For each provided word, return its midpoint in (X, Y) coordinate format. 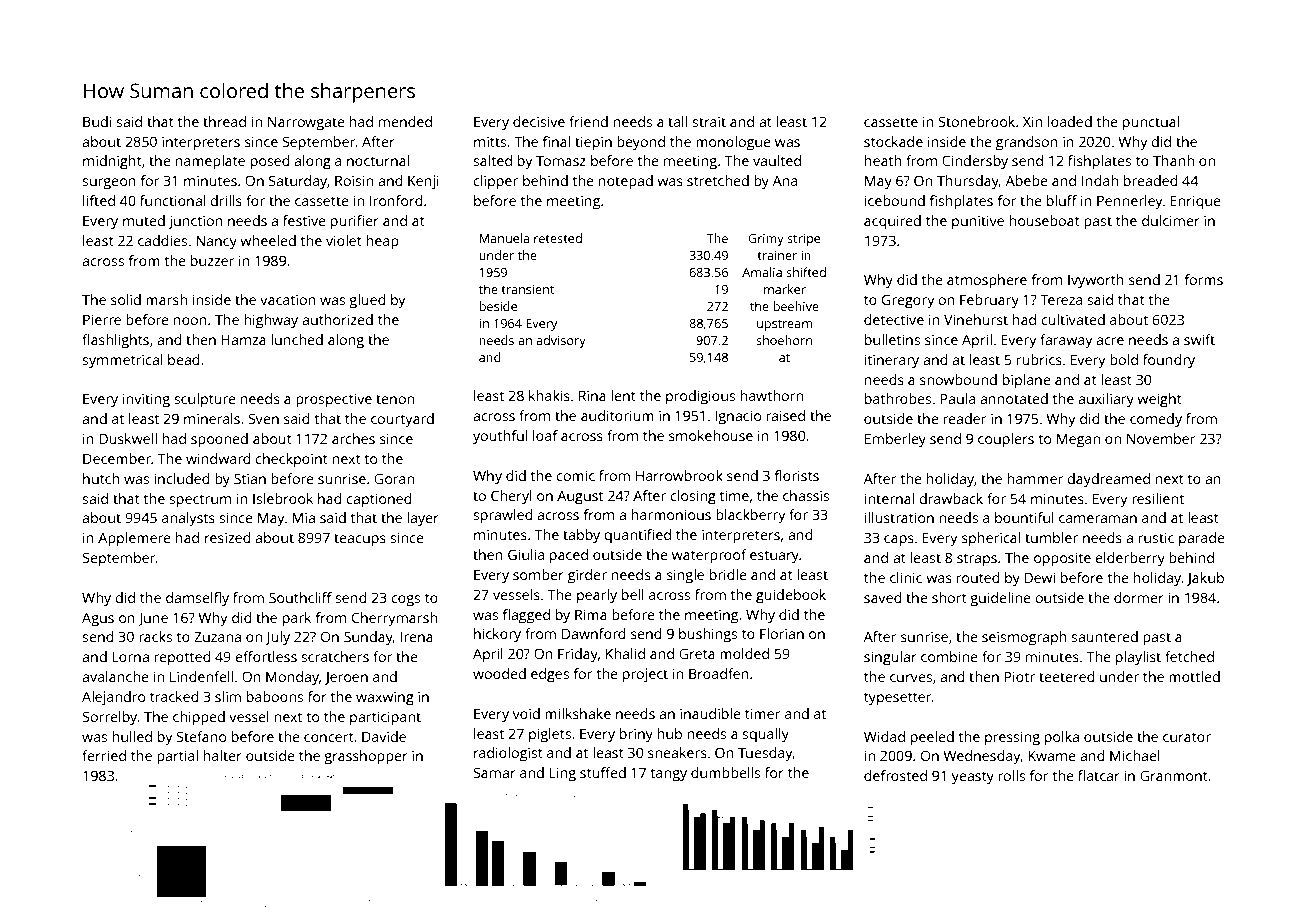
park (297, 619)
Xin (1033, 121)
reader (965, 418)
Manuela (504, 238)
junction (195, 222)
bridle (728, 574)
